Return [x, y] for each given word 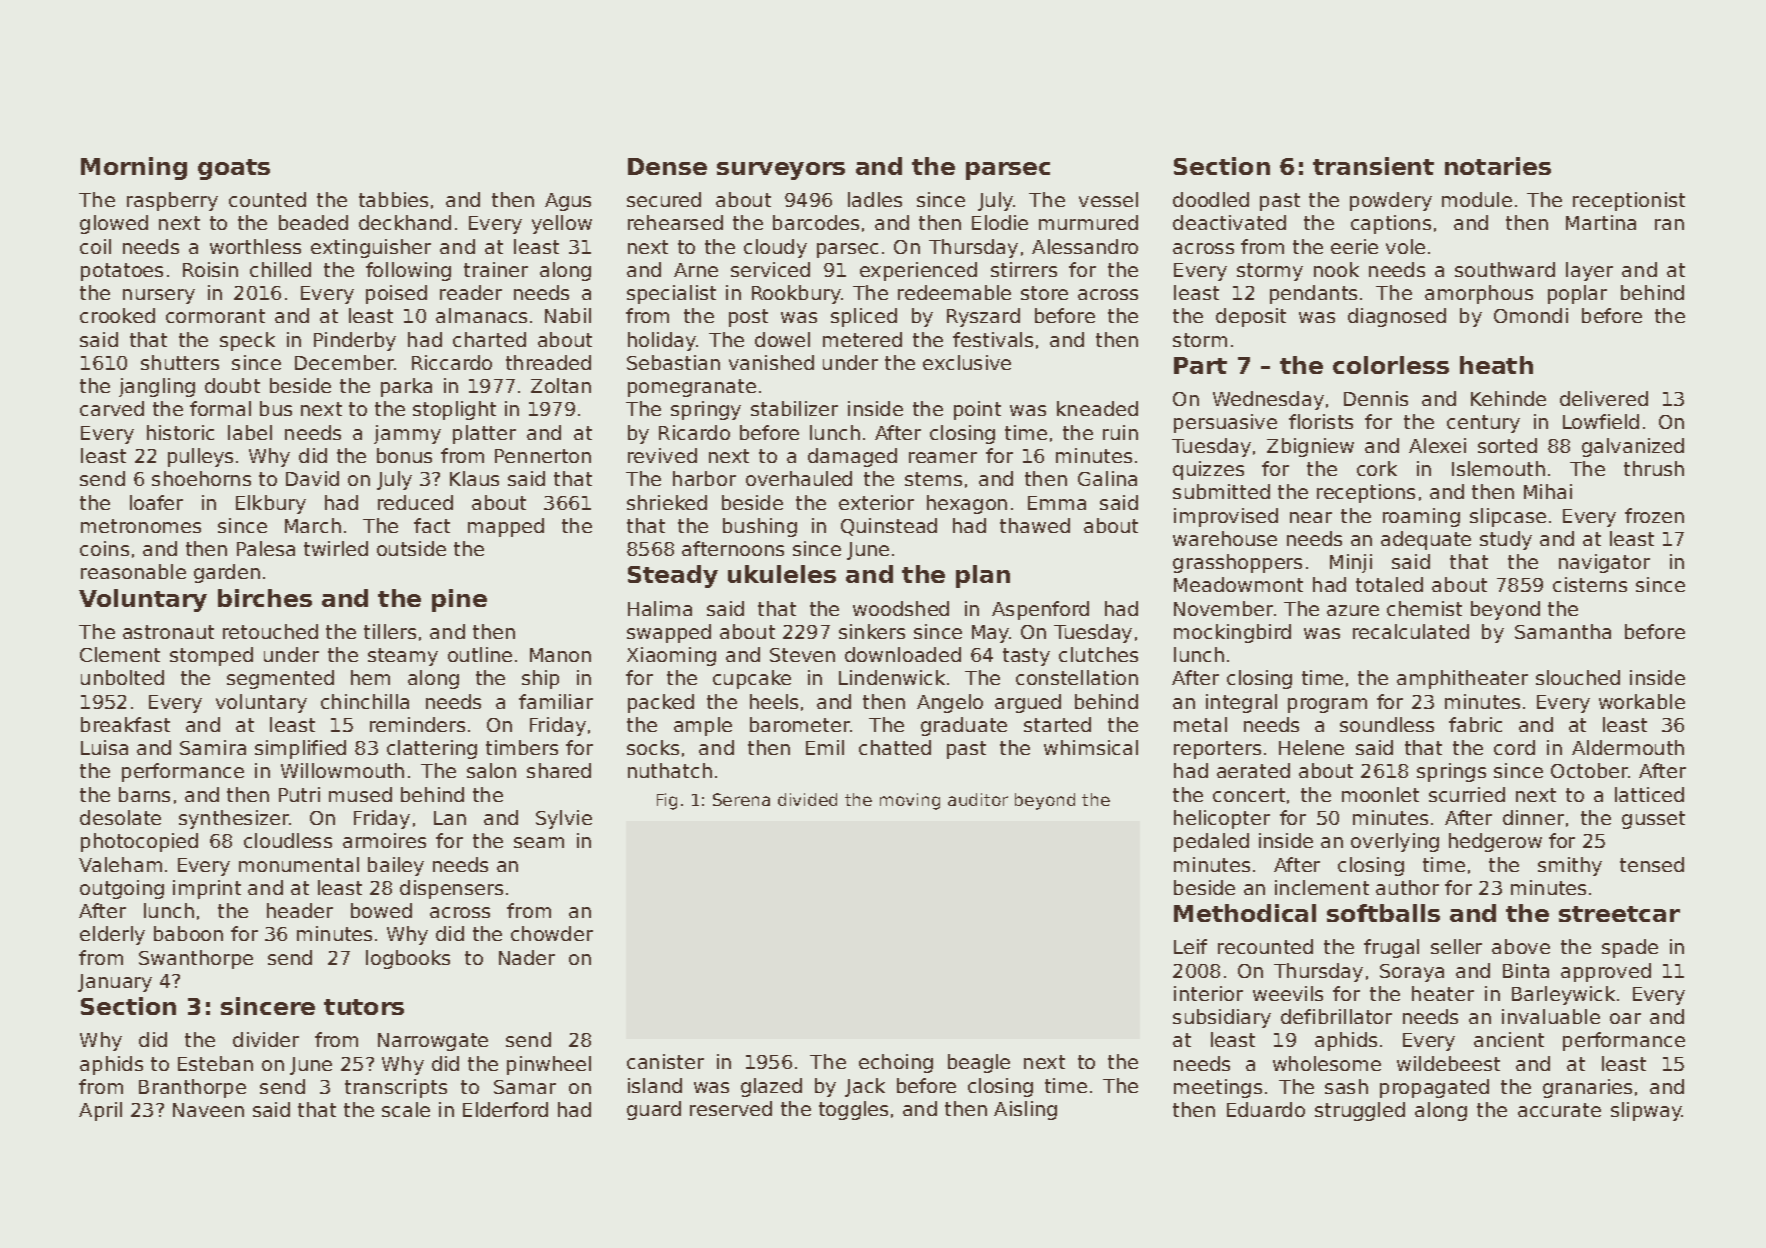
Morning [134, 168]
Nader [527, 957]
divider [266, 1039]
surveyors [781, 171]
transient [1373, 166]
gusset [1653, 820]
